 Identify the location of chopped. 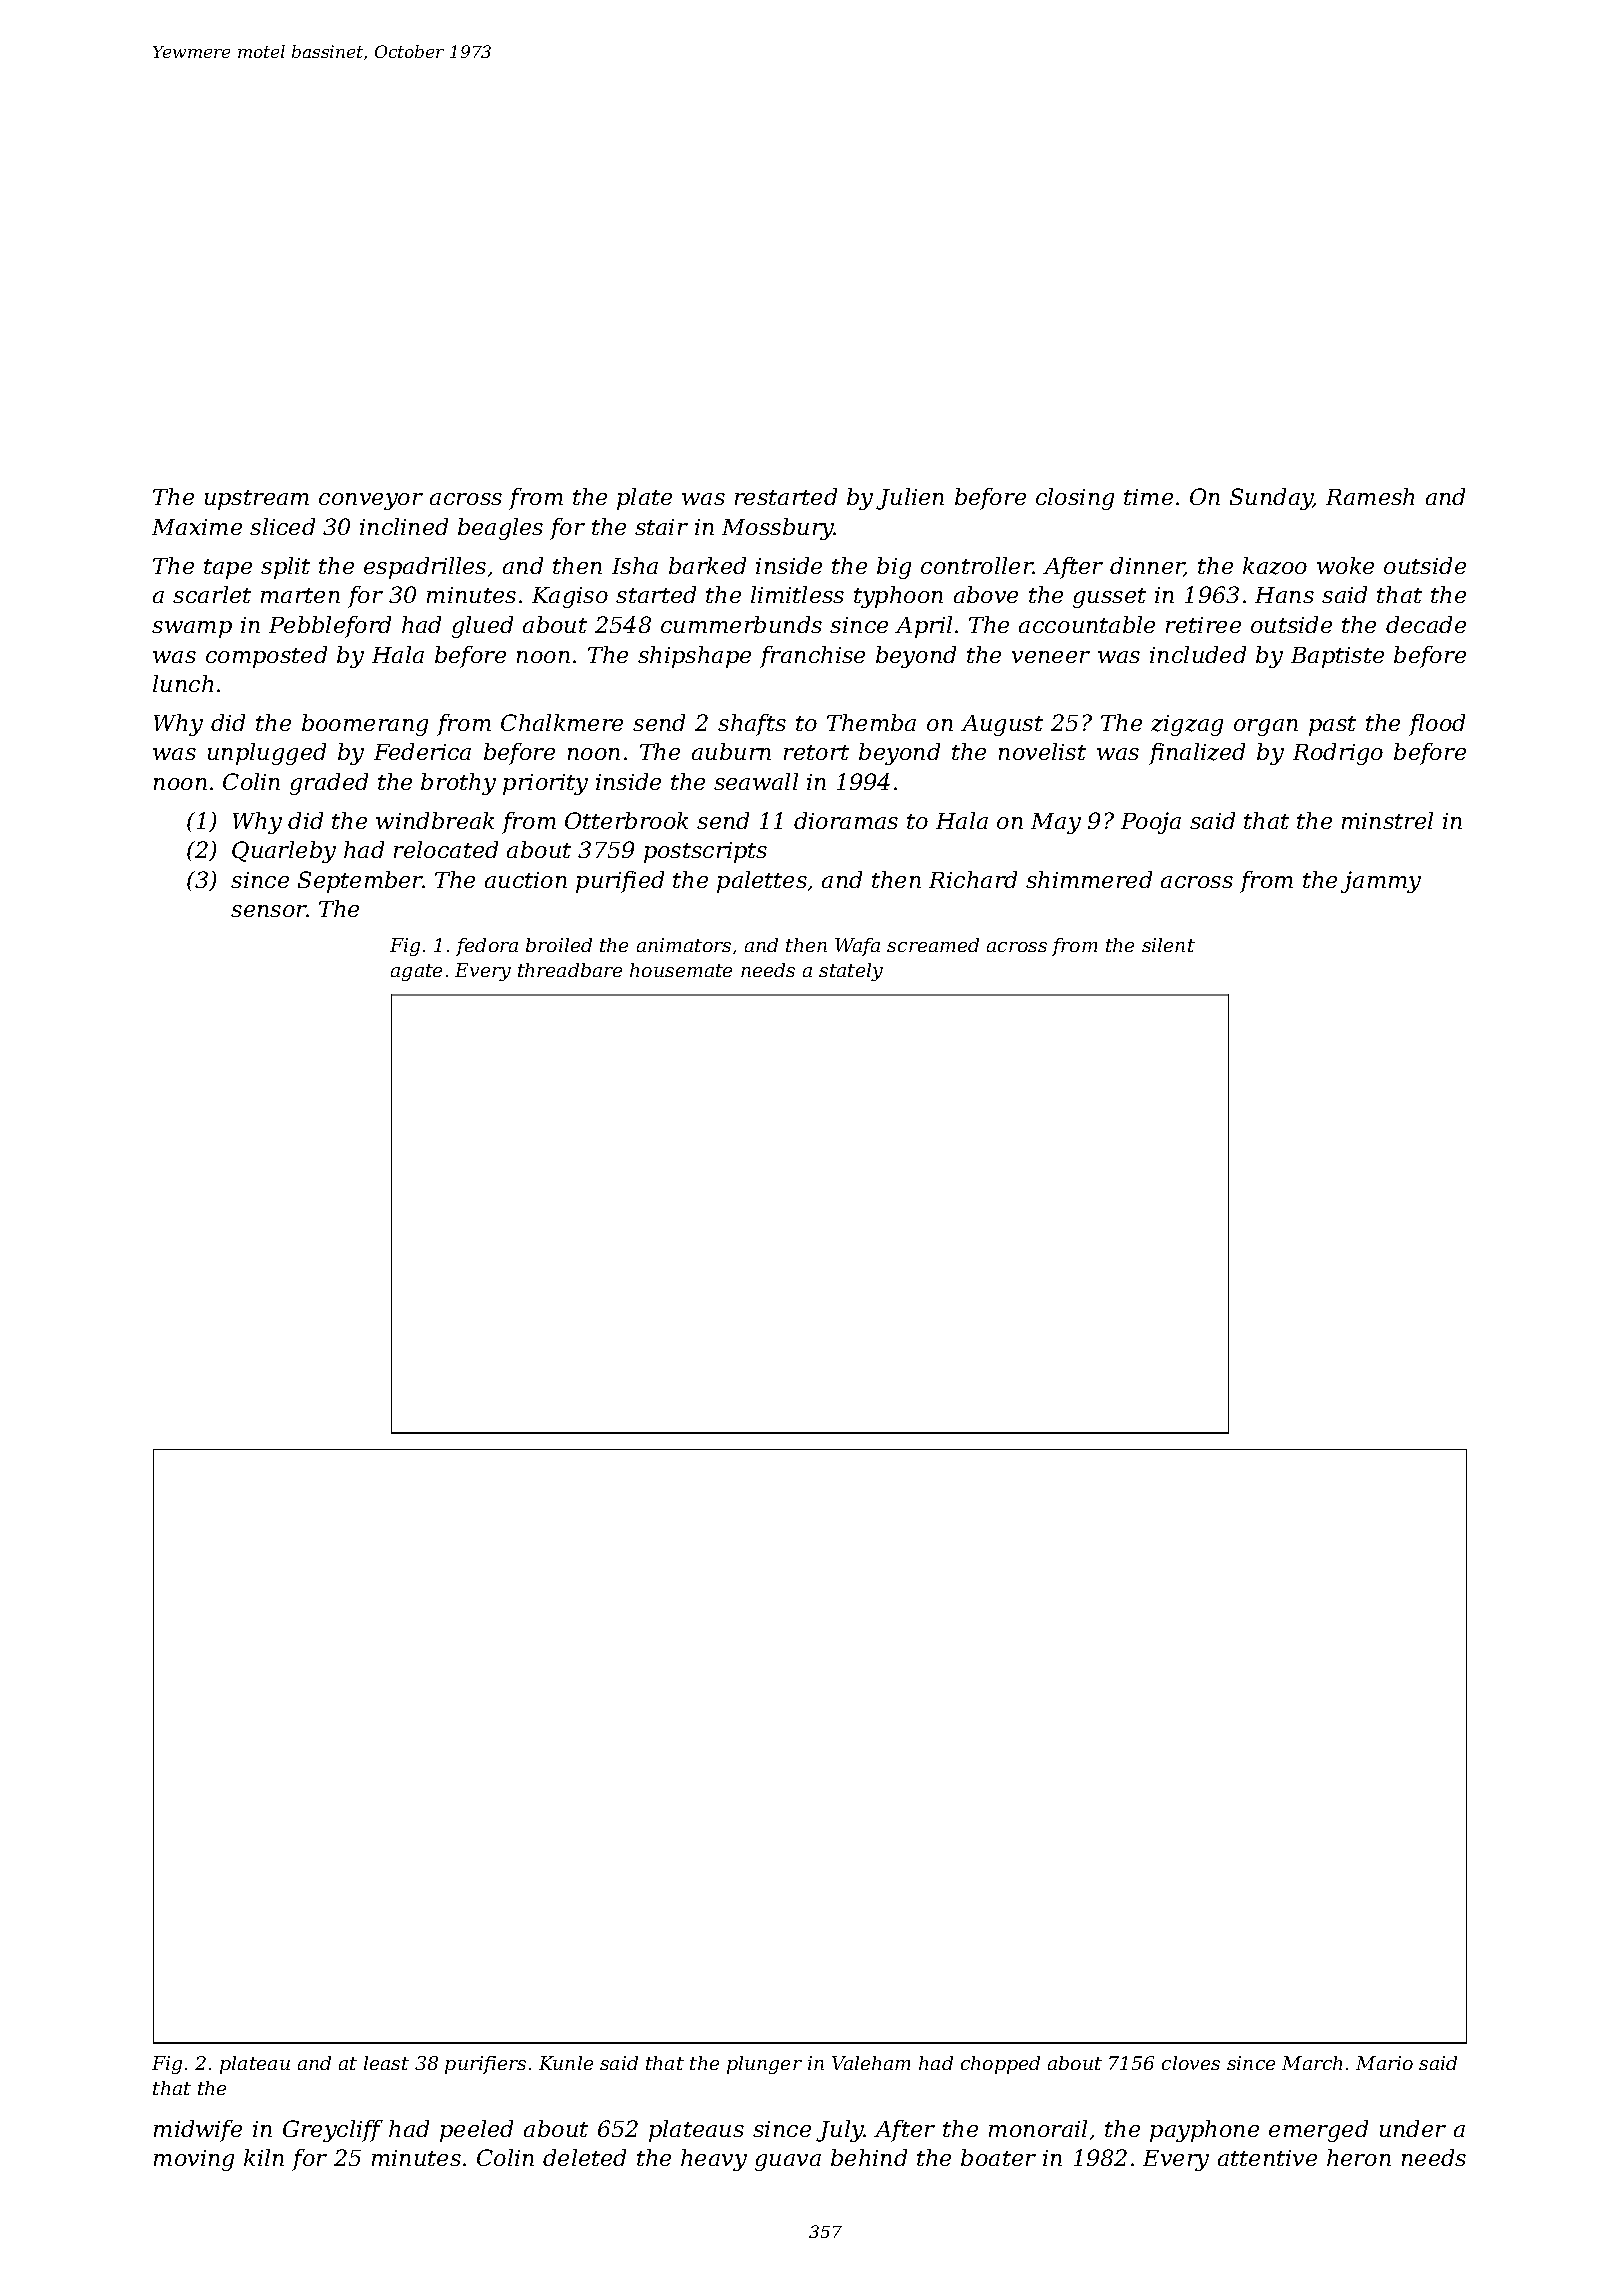
(1000, 2065).
